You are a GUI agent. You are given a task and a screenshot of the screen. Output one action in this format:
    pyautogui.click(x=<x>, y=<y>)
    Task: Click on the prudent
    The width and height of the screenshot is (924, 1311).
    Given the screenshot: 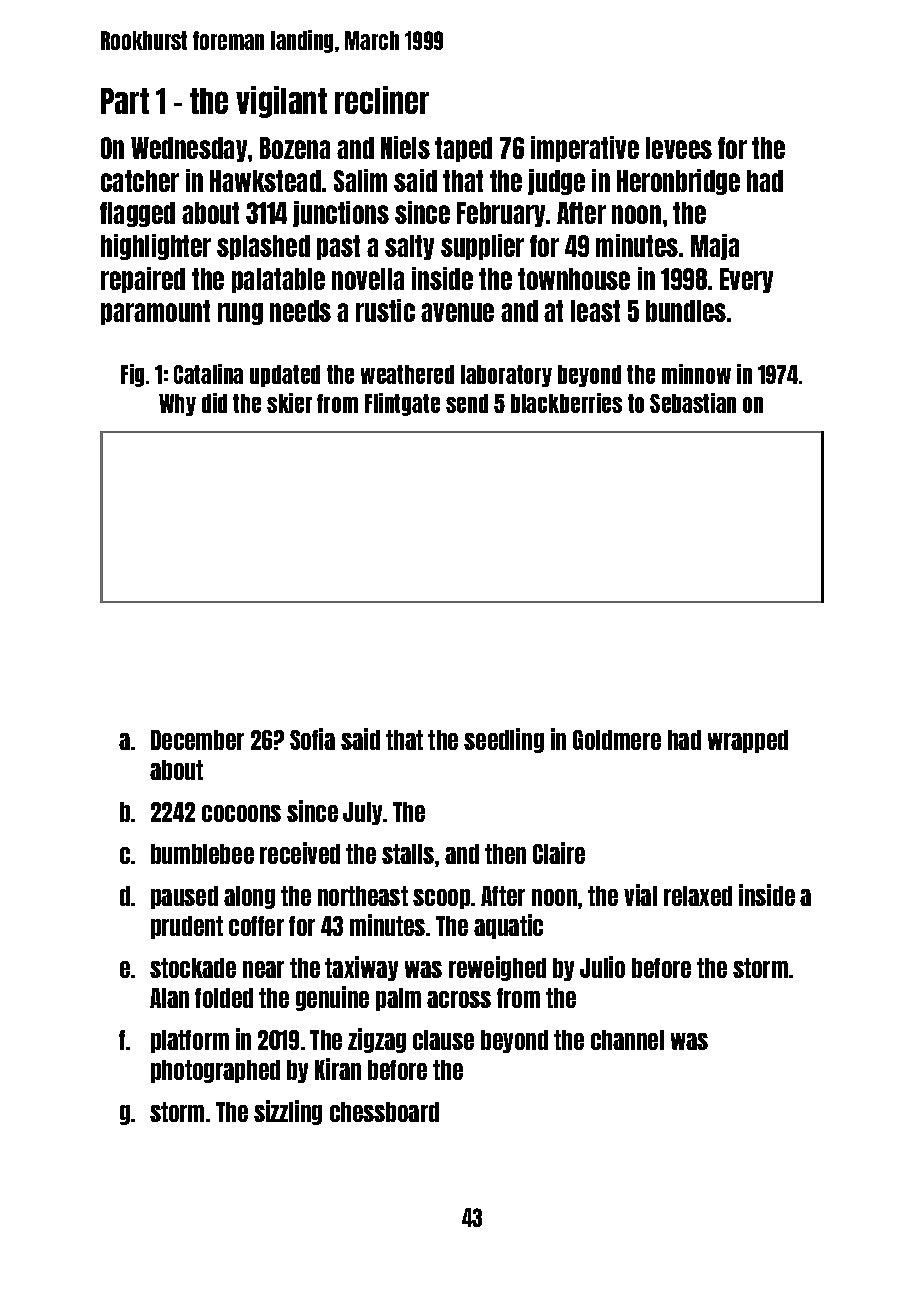 What is the action you would take?
    pyautogui.click(x=187, y=927)
